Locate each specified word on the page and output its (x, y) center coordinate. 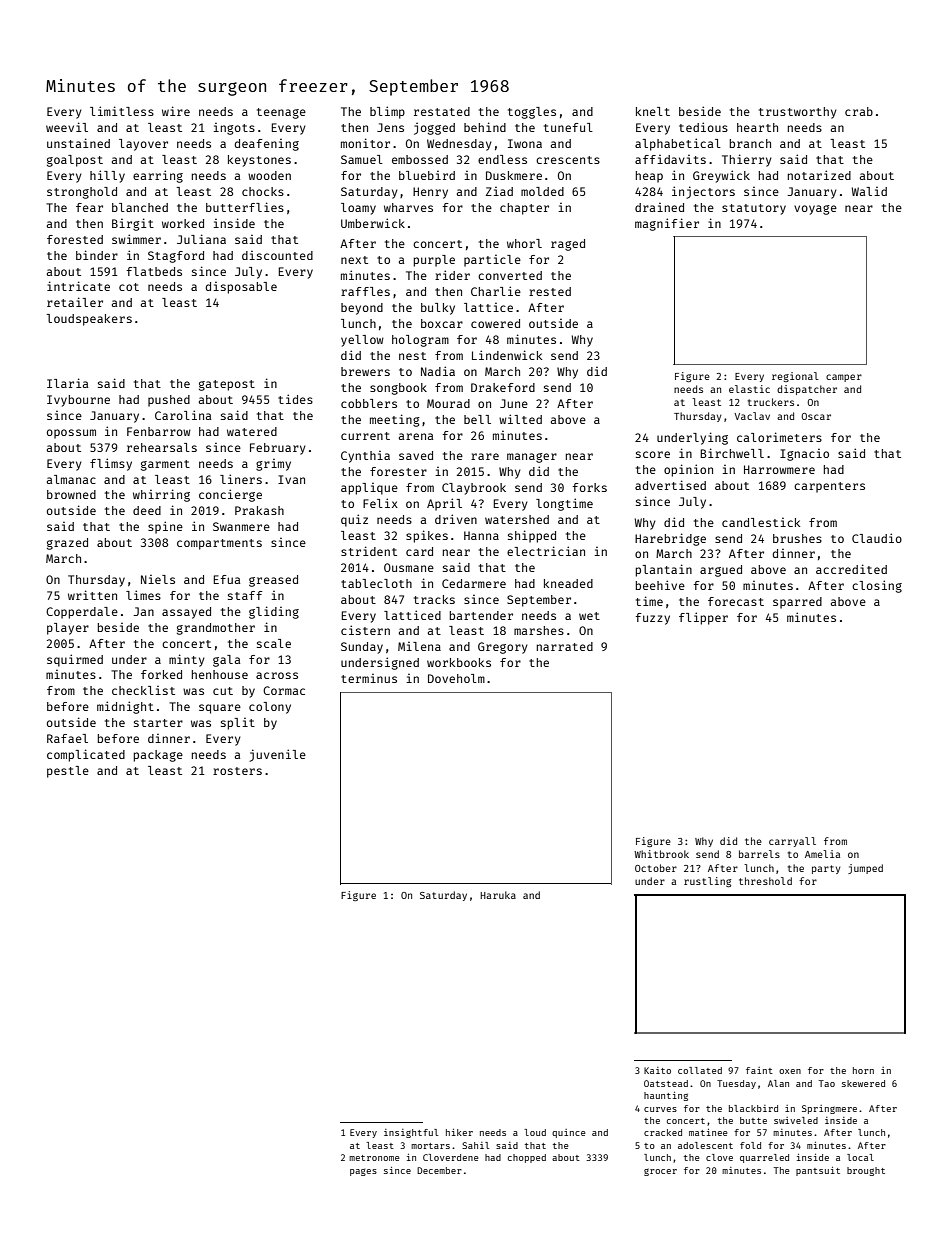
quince (568, 1133)
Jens (390, 127)
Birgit (133, 224)
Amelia (822, 854)
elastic (749, 389)
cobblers (369, 403)
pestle (68, 772)
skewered (863, 1083)
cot (129, 287)
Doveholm (456, 678)
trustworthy (798, 113)
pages (363, 1172)
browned (71, 494)
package (158, 756)
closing (877, 586)
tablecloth (376, 583)
